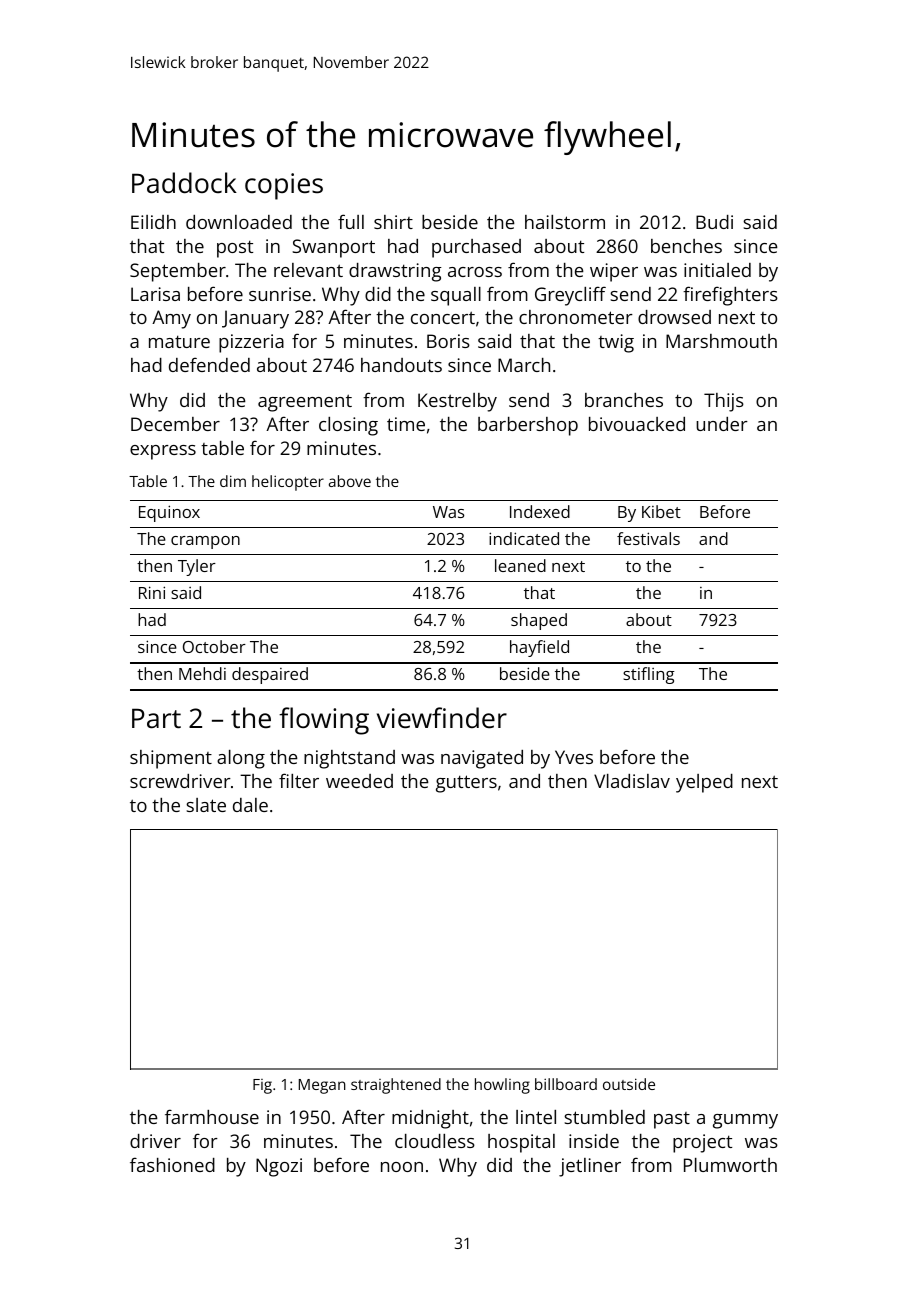 The height and width of the screenshot is (1316, 908). What do you see at coordinates (442, 717) in the screenshot?
I see `viewfinder` at bounding box center [442, 717].
